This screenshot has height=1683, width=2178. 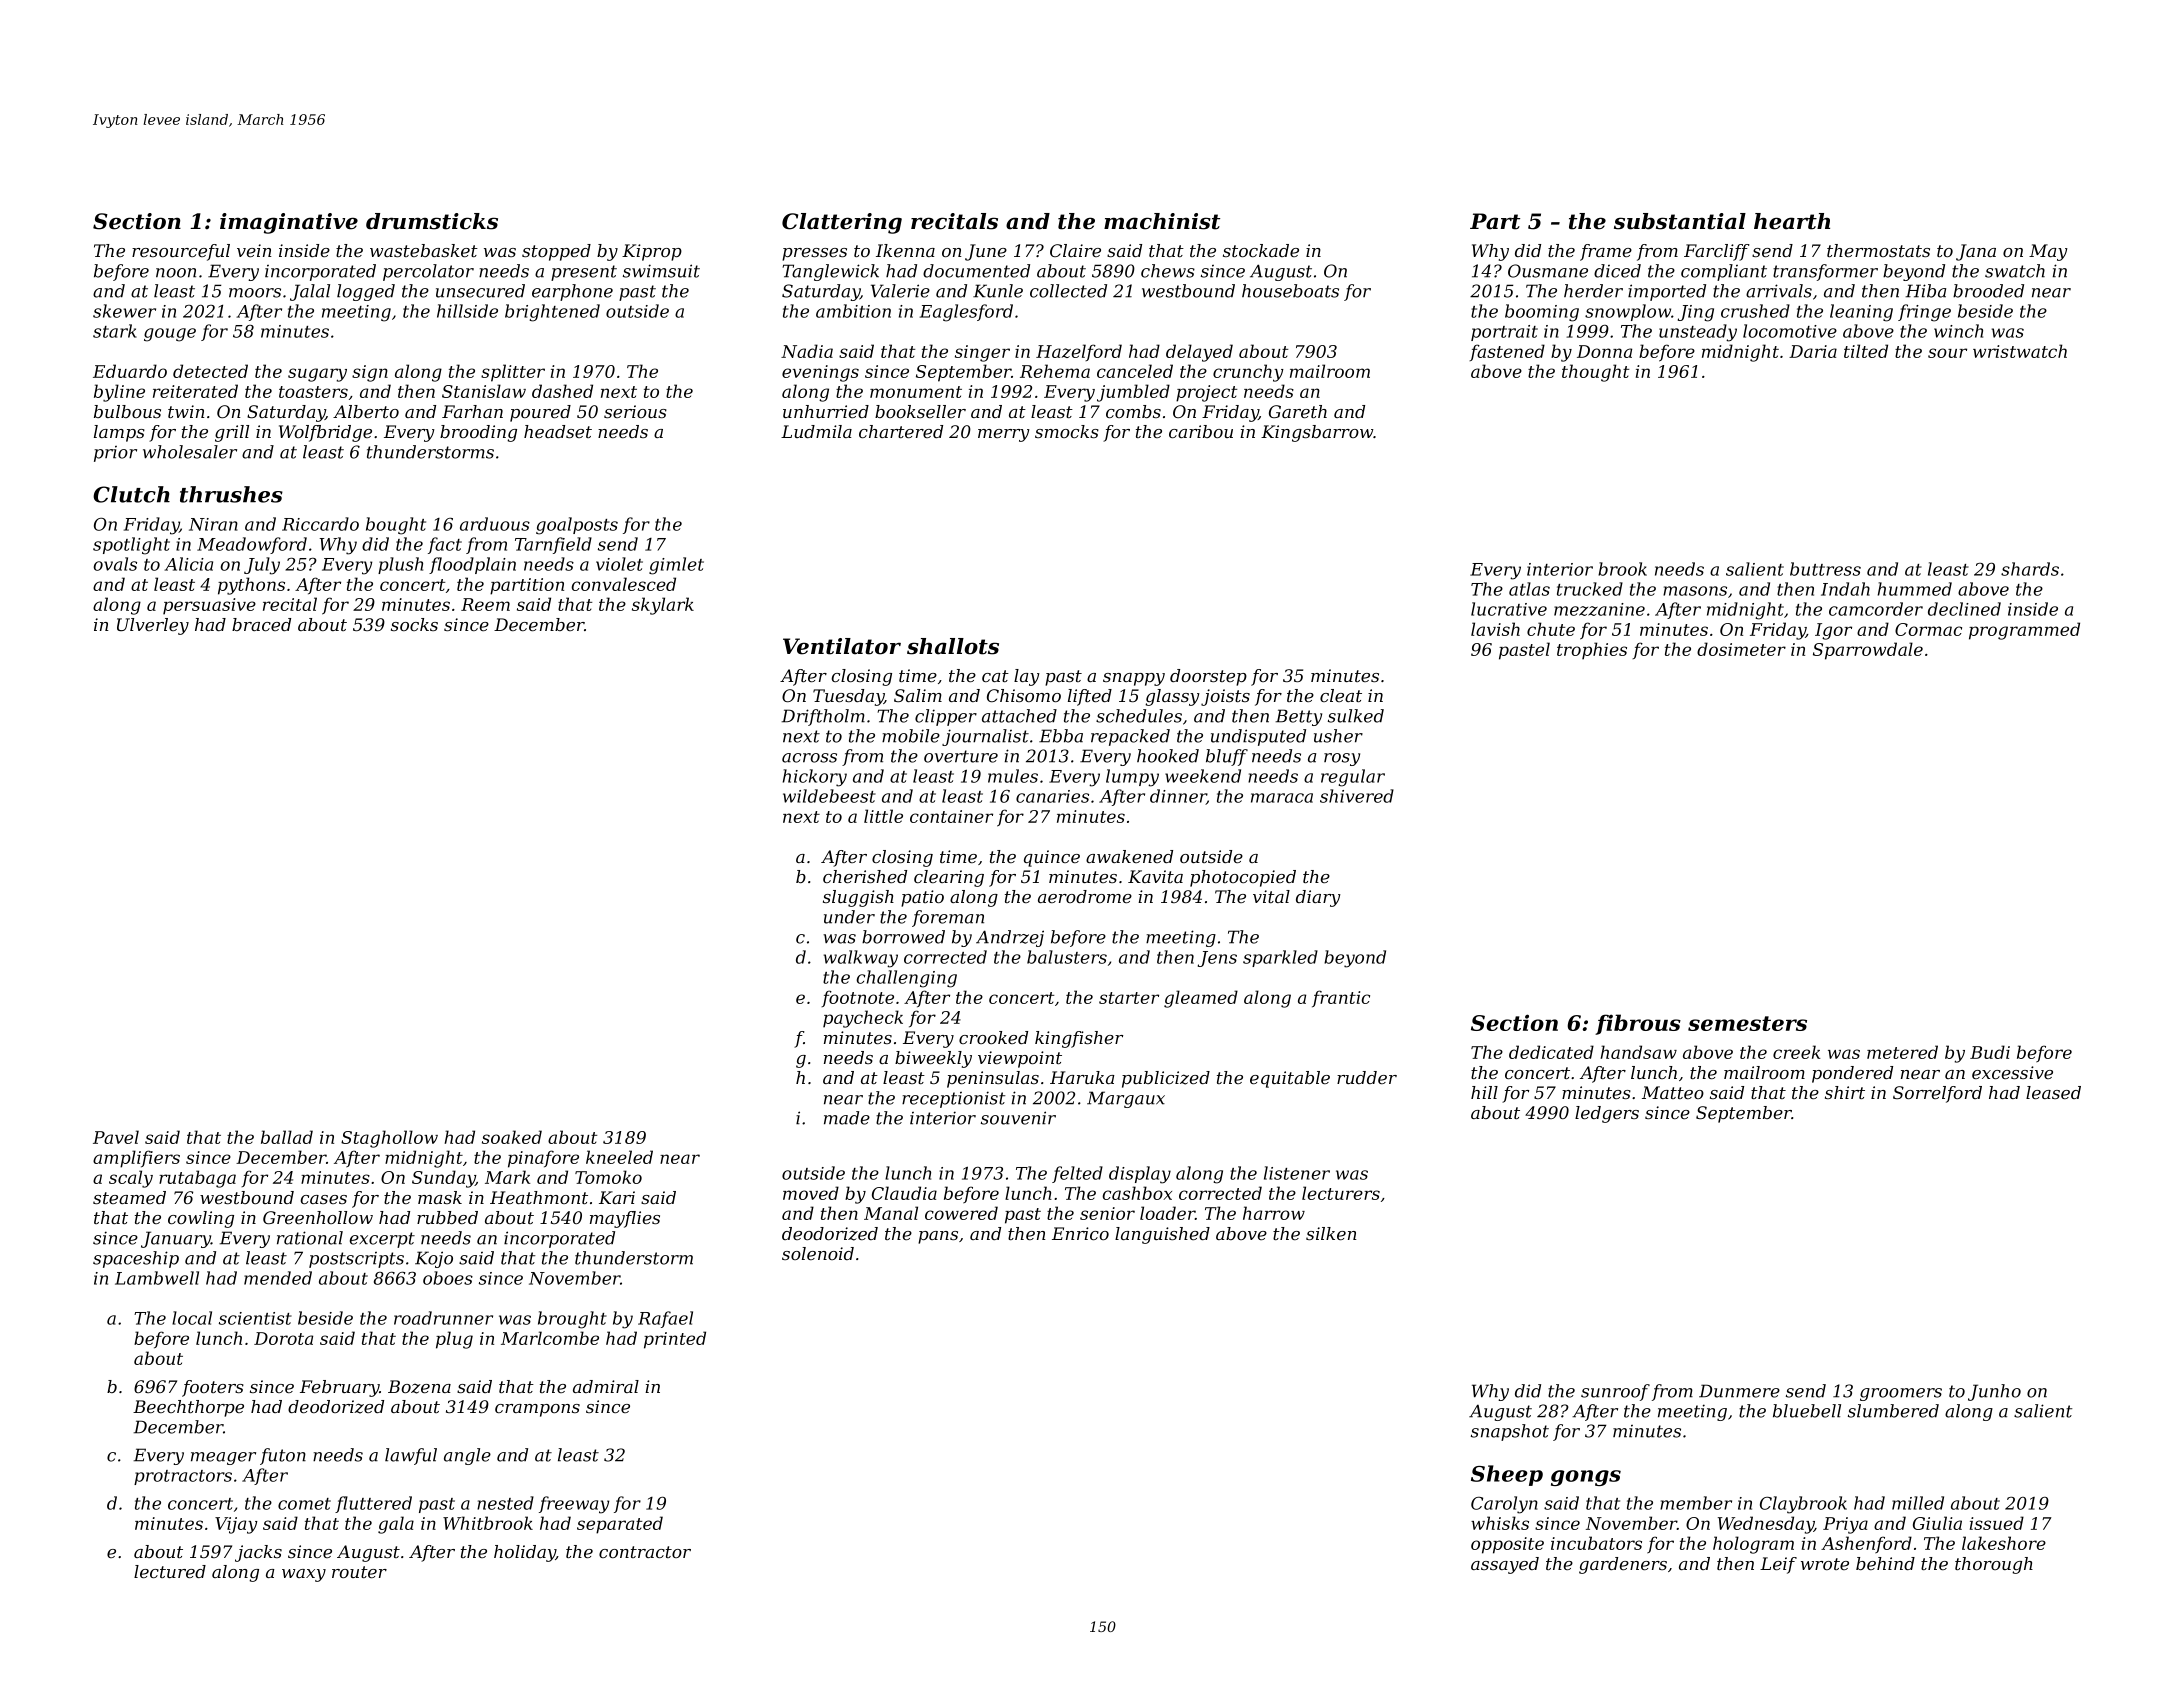 What do you see at coordinates (1595, 373) in the screenshot?
I see `thought` at bounding box center [1595, 373].
